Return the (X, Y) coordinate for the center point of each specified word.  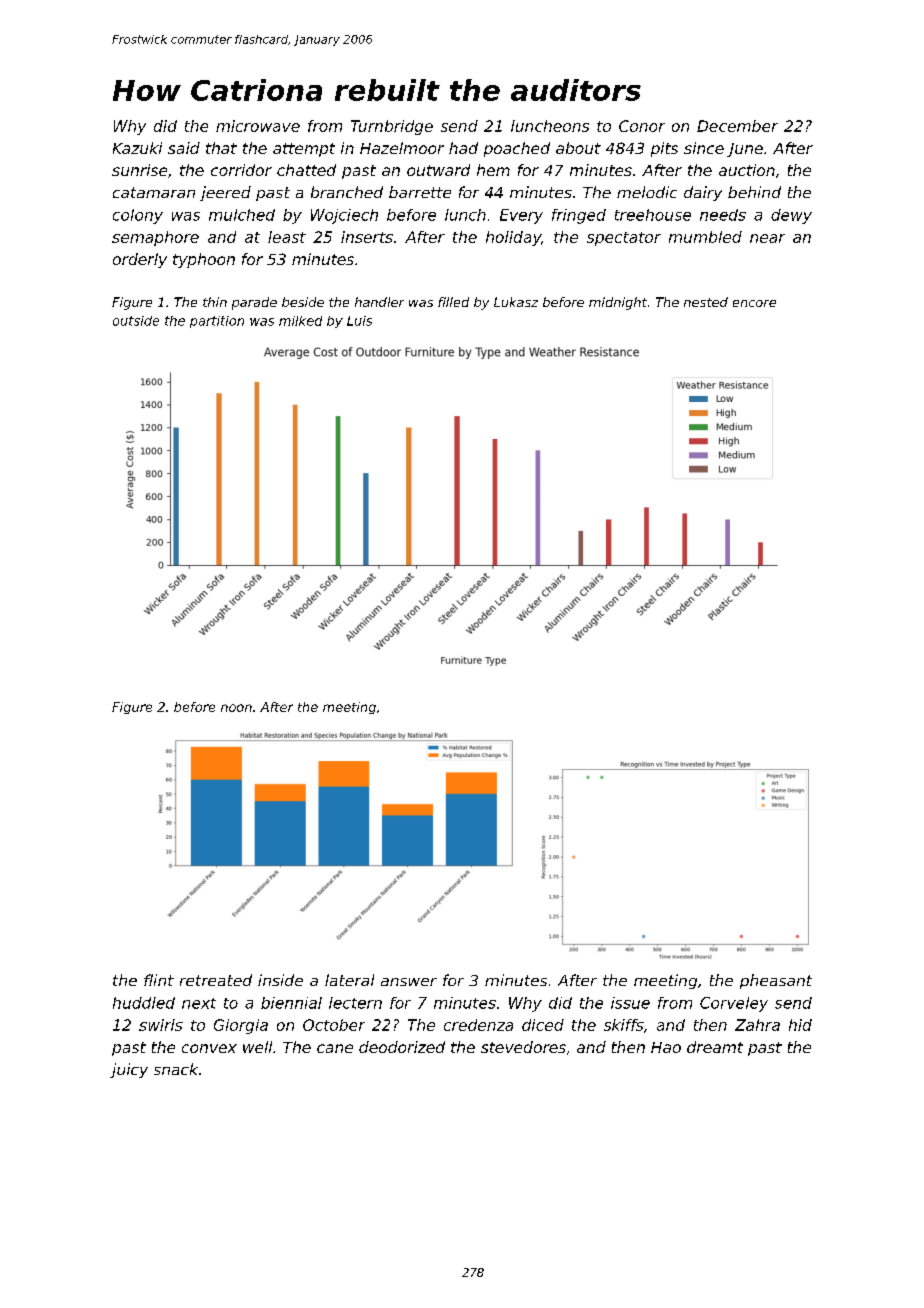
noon (236, 708)
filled (453, 302)
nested (706, 302)
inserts (367, 237)
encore (754, 303)
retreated (216, 980)
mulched (242, 215)
